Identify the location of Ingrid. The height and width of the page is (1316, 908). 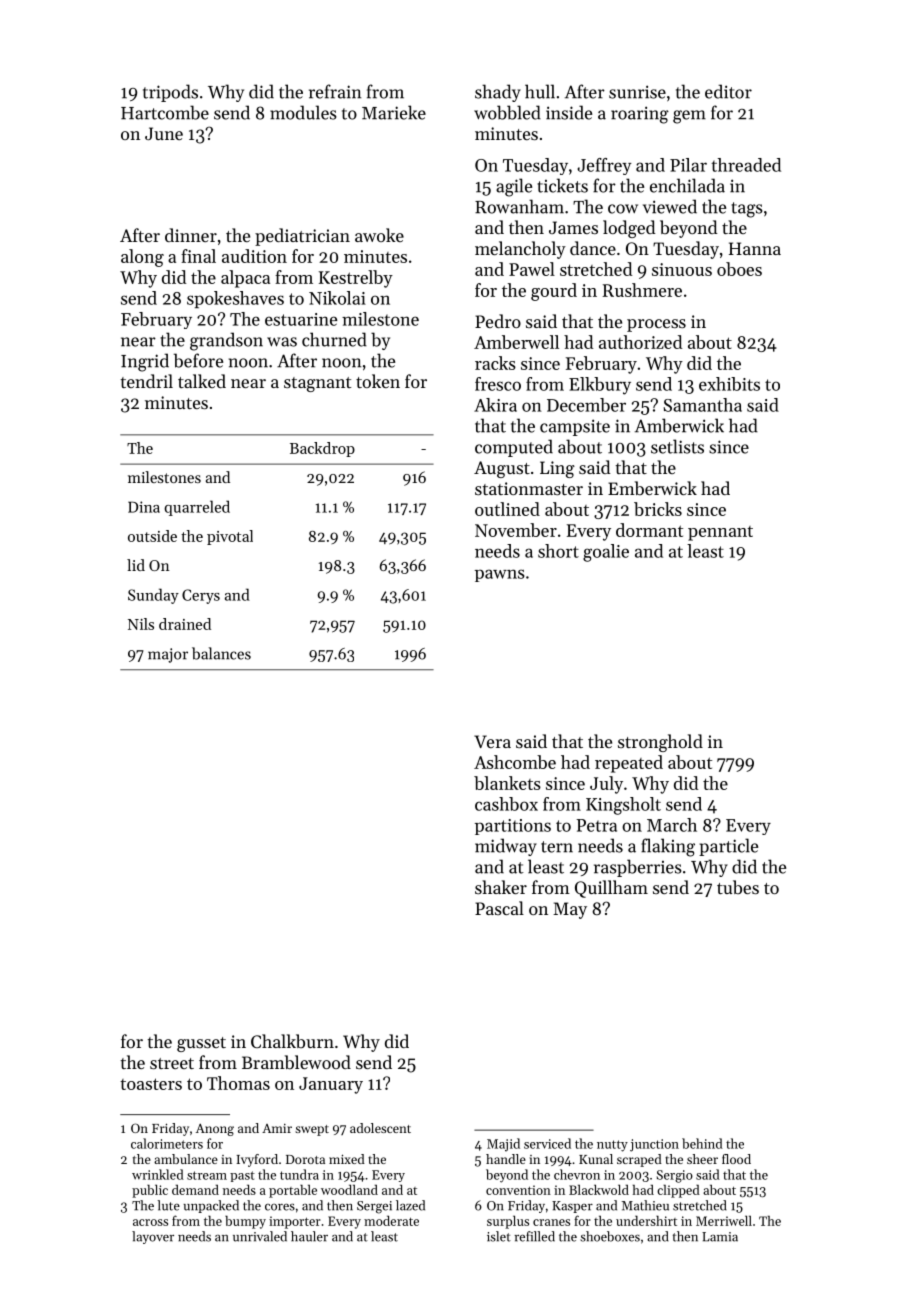
(145, 362).
